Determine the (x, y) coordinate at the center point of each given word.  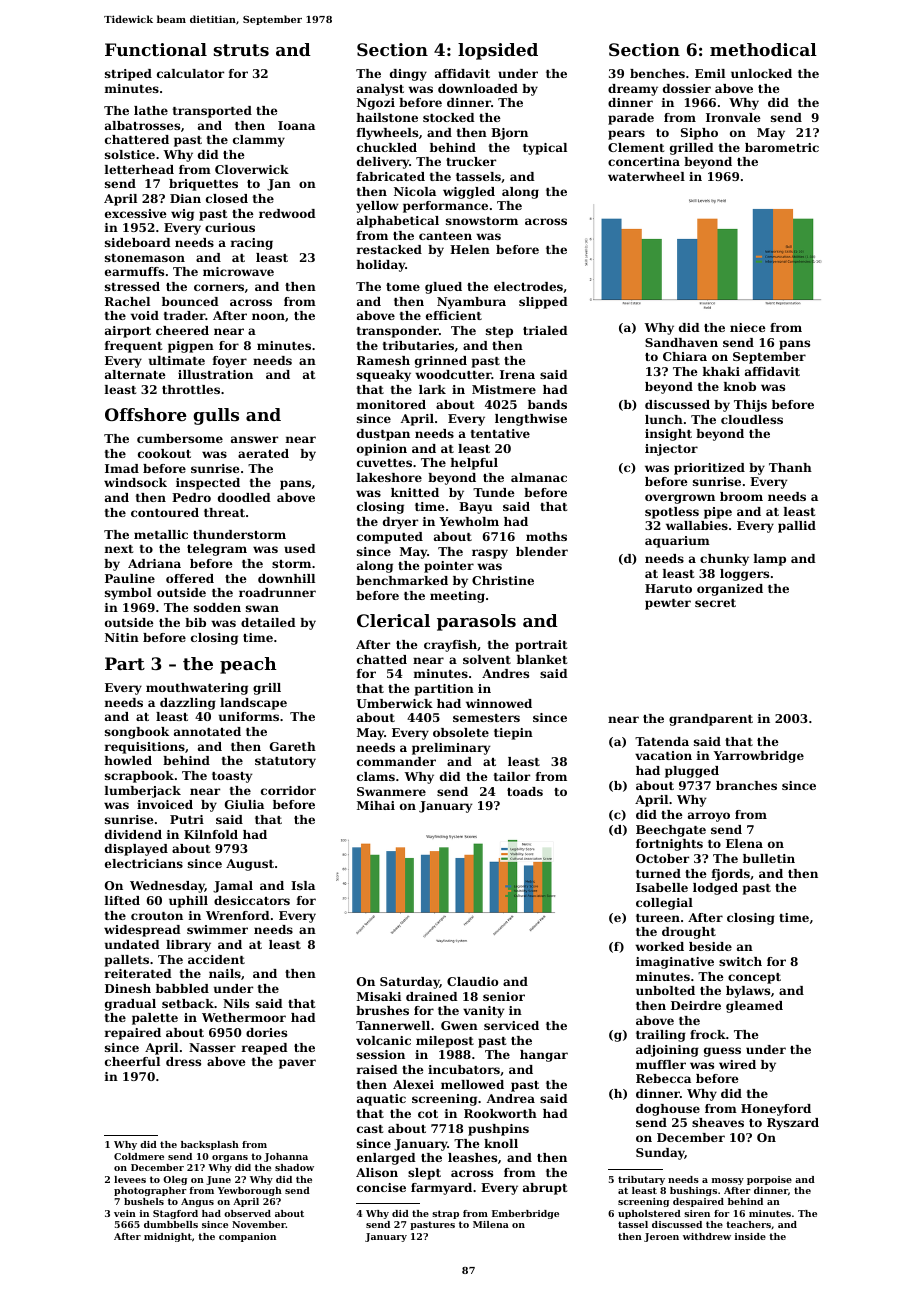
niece (747, 327)
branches (746, 785)
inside (750, 1236)
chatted (382, 659)
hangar (544, 1056)
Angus (197, 1202)
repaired (133, 1034)
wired (737, 1064)
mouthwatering (197, 689)
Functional (156, 49)
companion (247, 1237)
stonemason (145, 258)
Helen (470, 249)
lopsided (498, 51)
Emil (710, 73)
